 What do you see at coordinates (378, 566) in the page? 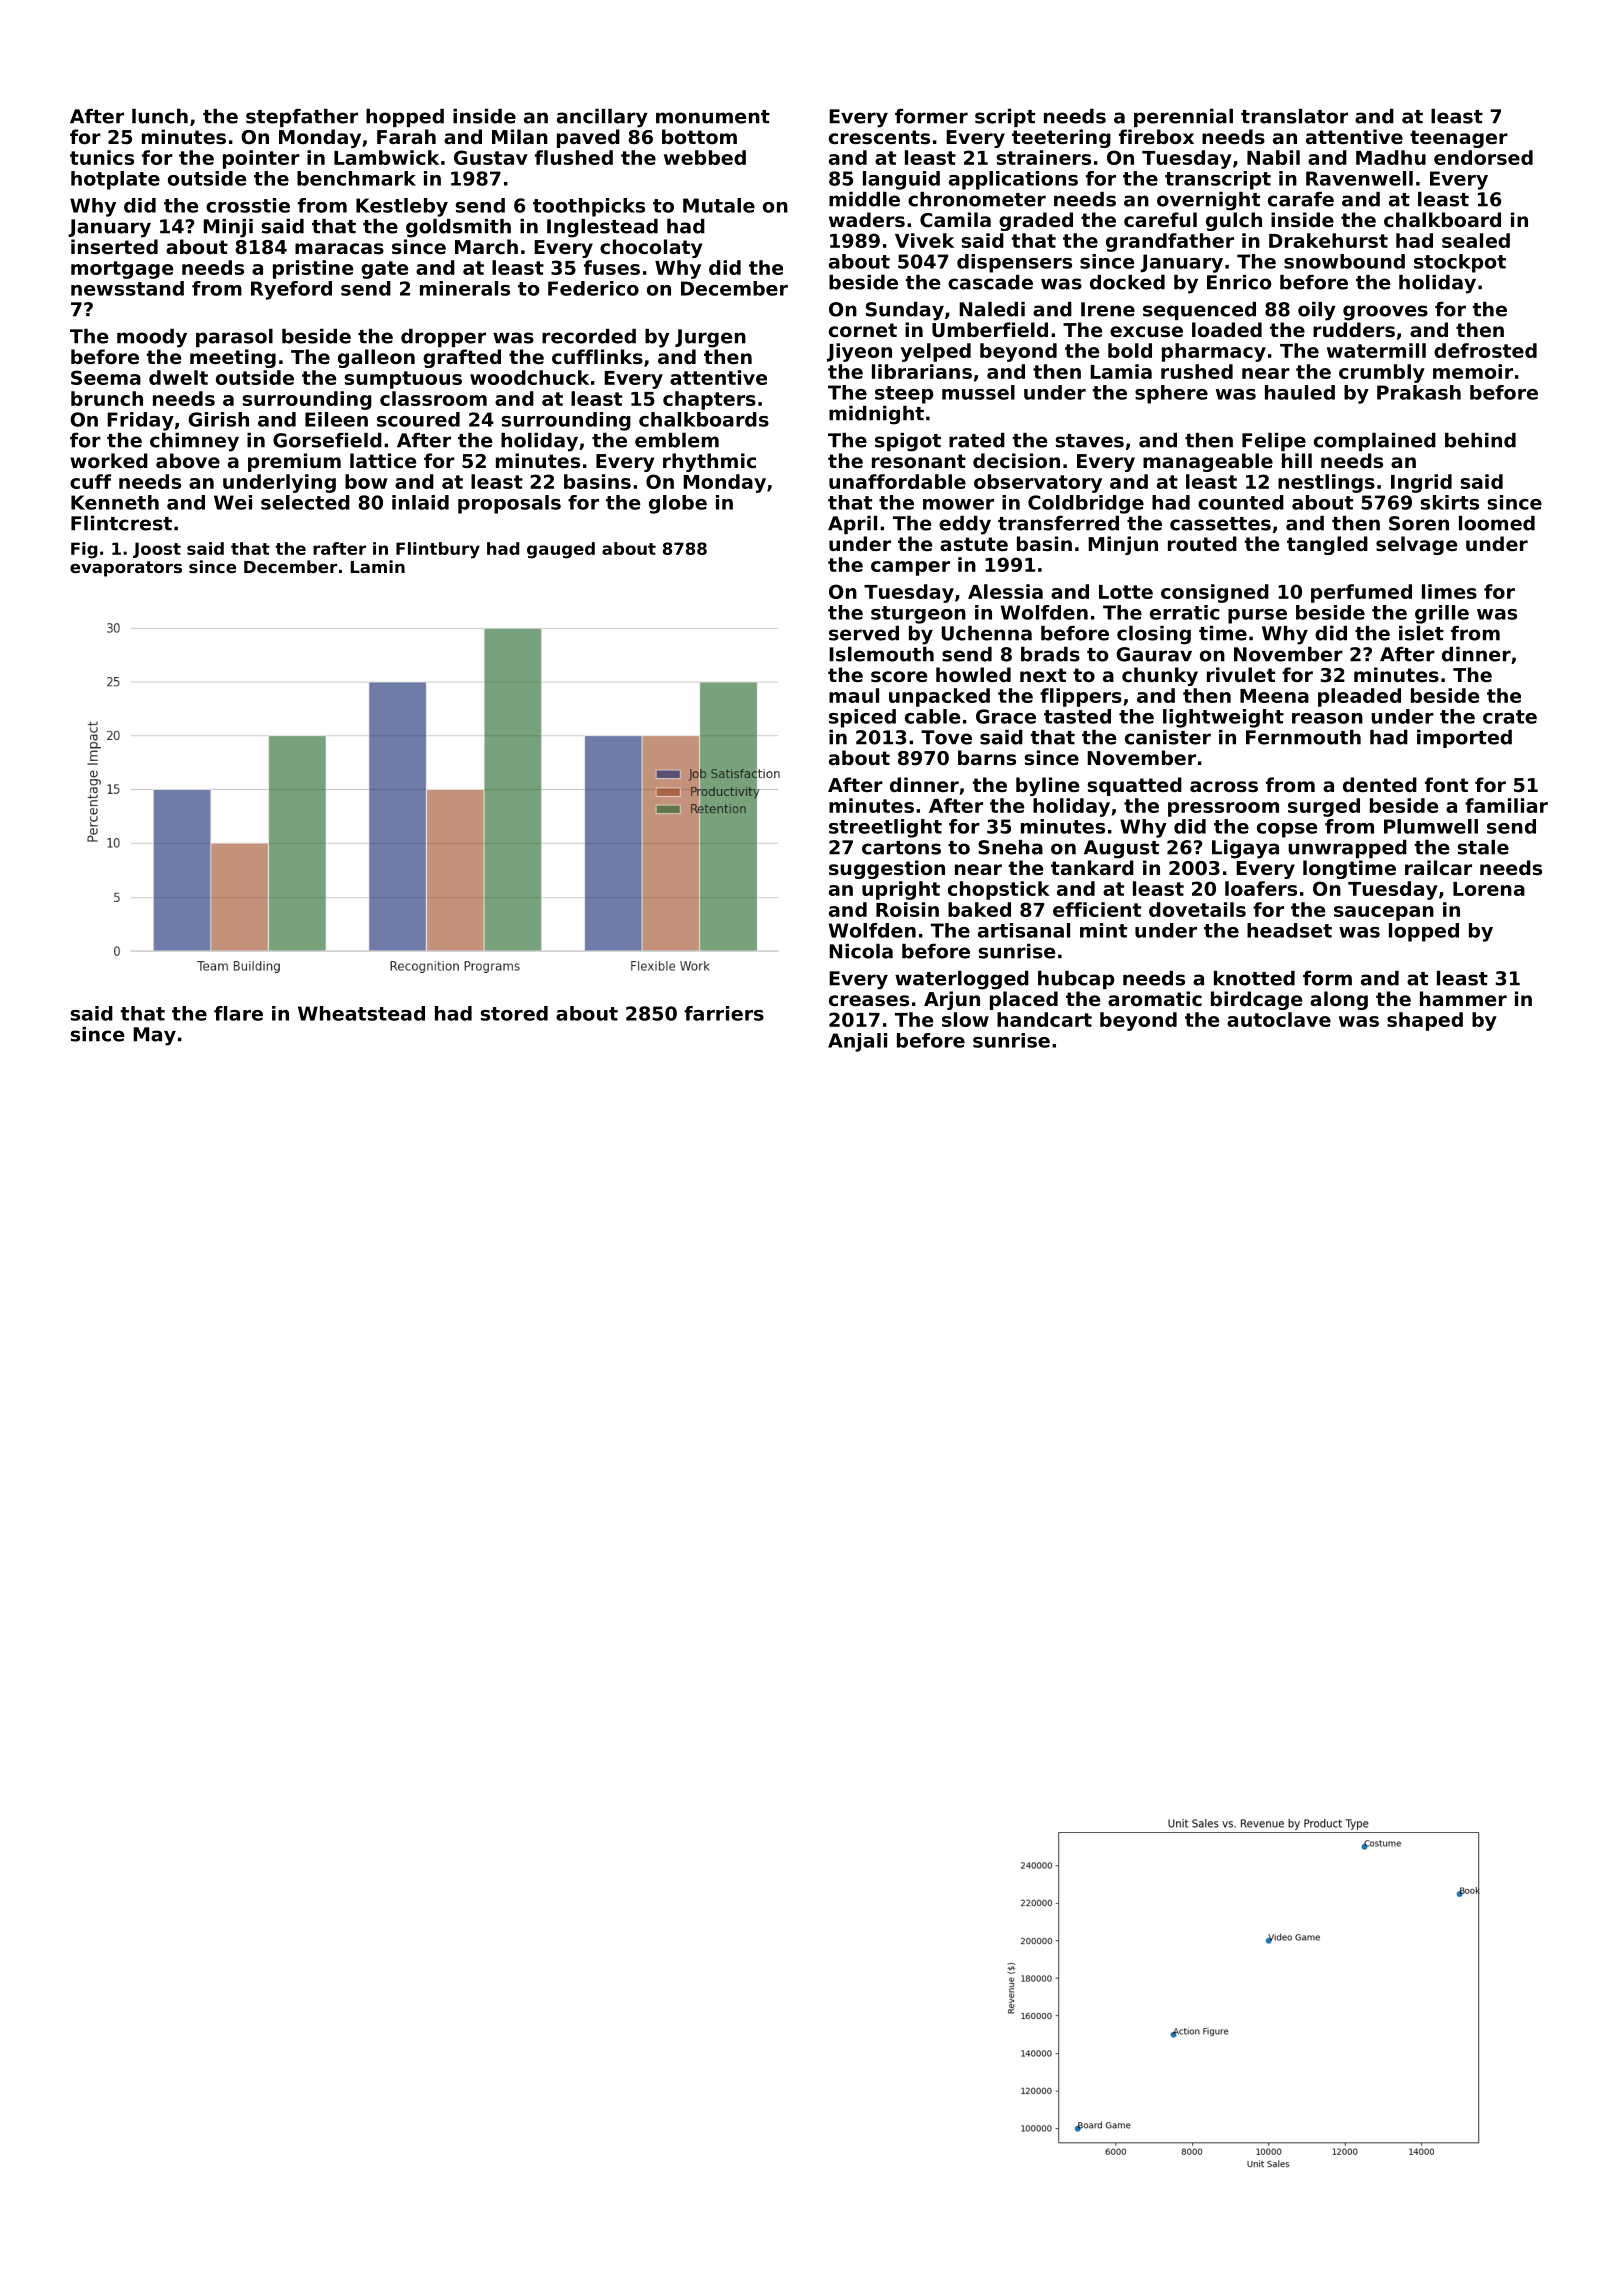
I see `Lamin` at bounding box center [378, 566].
